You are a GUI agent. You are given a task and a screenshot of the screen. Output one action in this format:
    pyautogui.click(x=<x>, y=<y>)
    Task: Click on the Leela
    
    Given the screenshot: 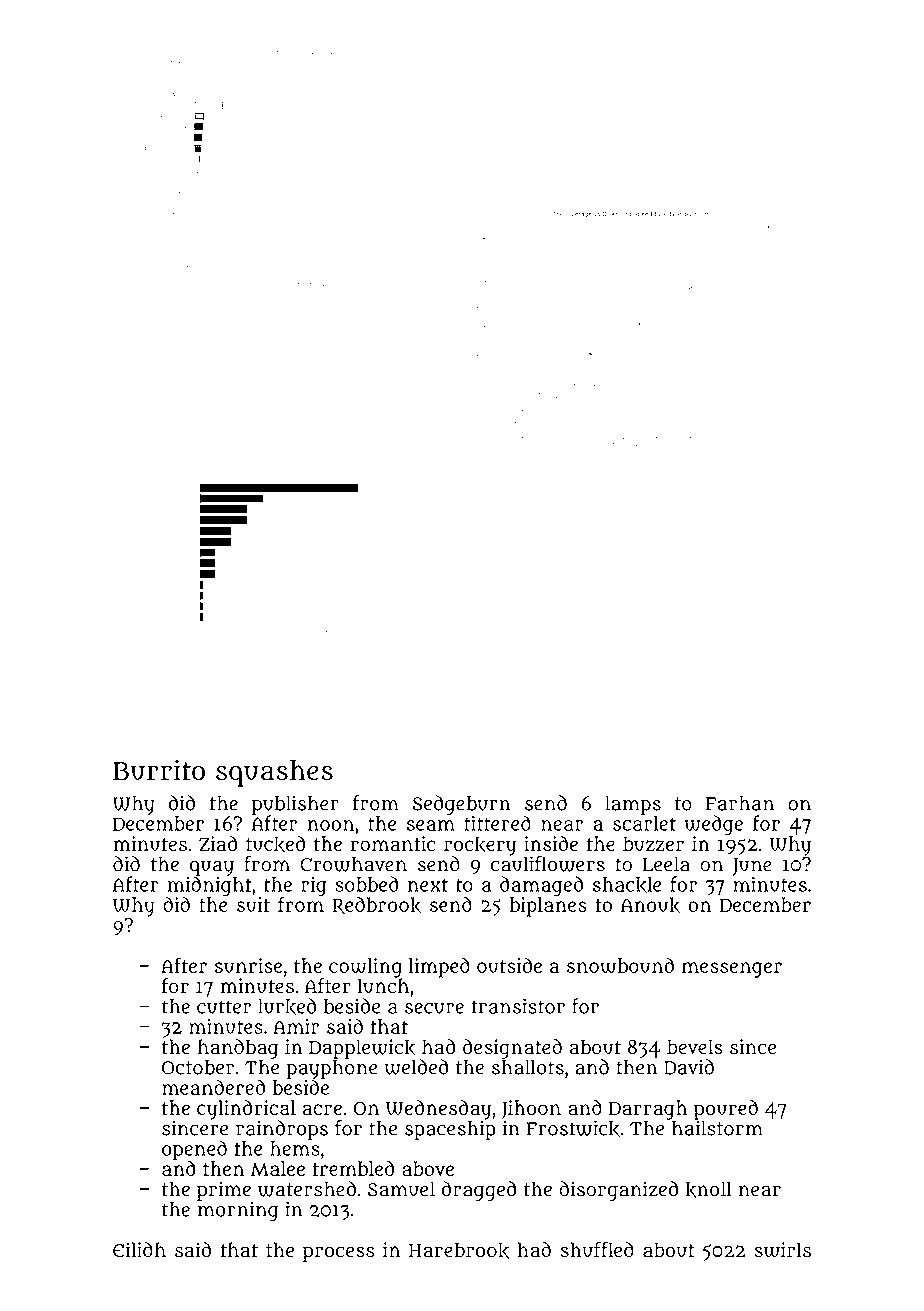 What is the action you would take?
    pyautogui.click(x=666, y=864)
